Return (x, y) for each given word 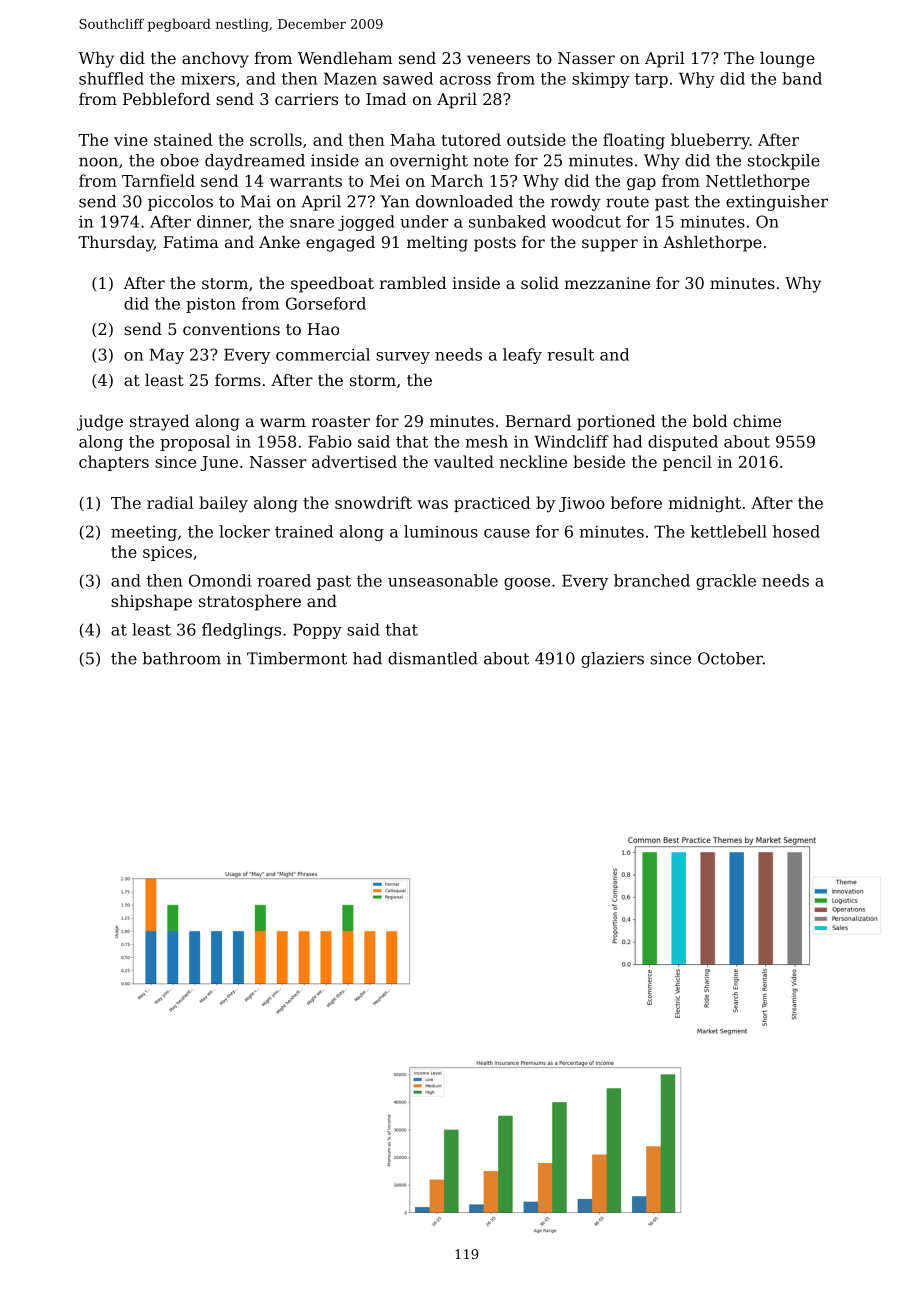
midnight (704, 504)
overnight (429, 162)
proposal (195, 443)
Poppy (317, 631)
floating (634, 141)
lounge (787, 60)
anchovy (215, 60)
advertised (354, 461)
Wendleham (345, 58)
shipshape (151, 603)
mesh (486, 441)
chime (757, 421)
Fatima (191, 242)
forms (238, 380)
